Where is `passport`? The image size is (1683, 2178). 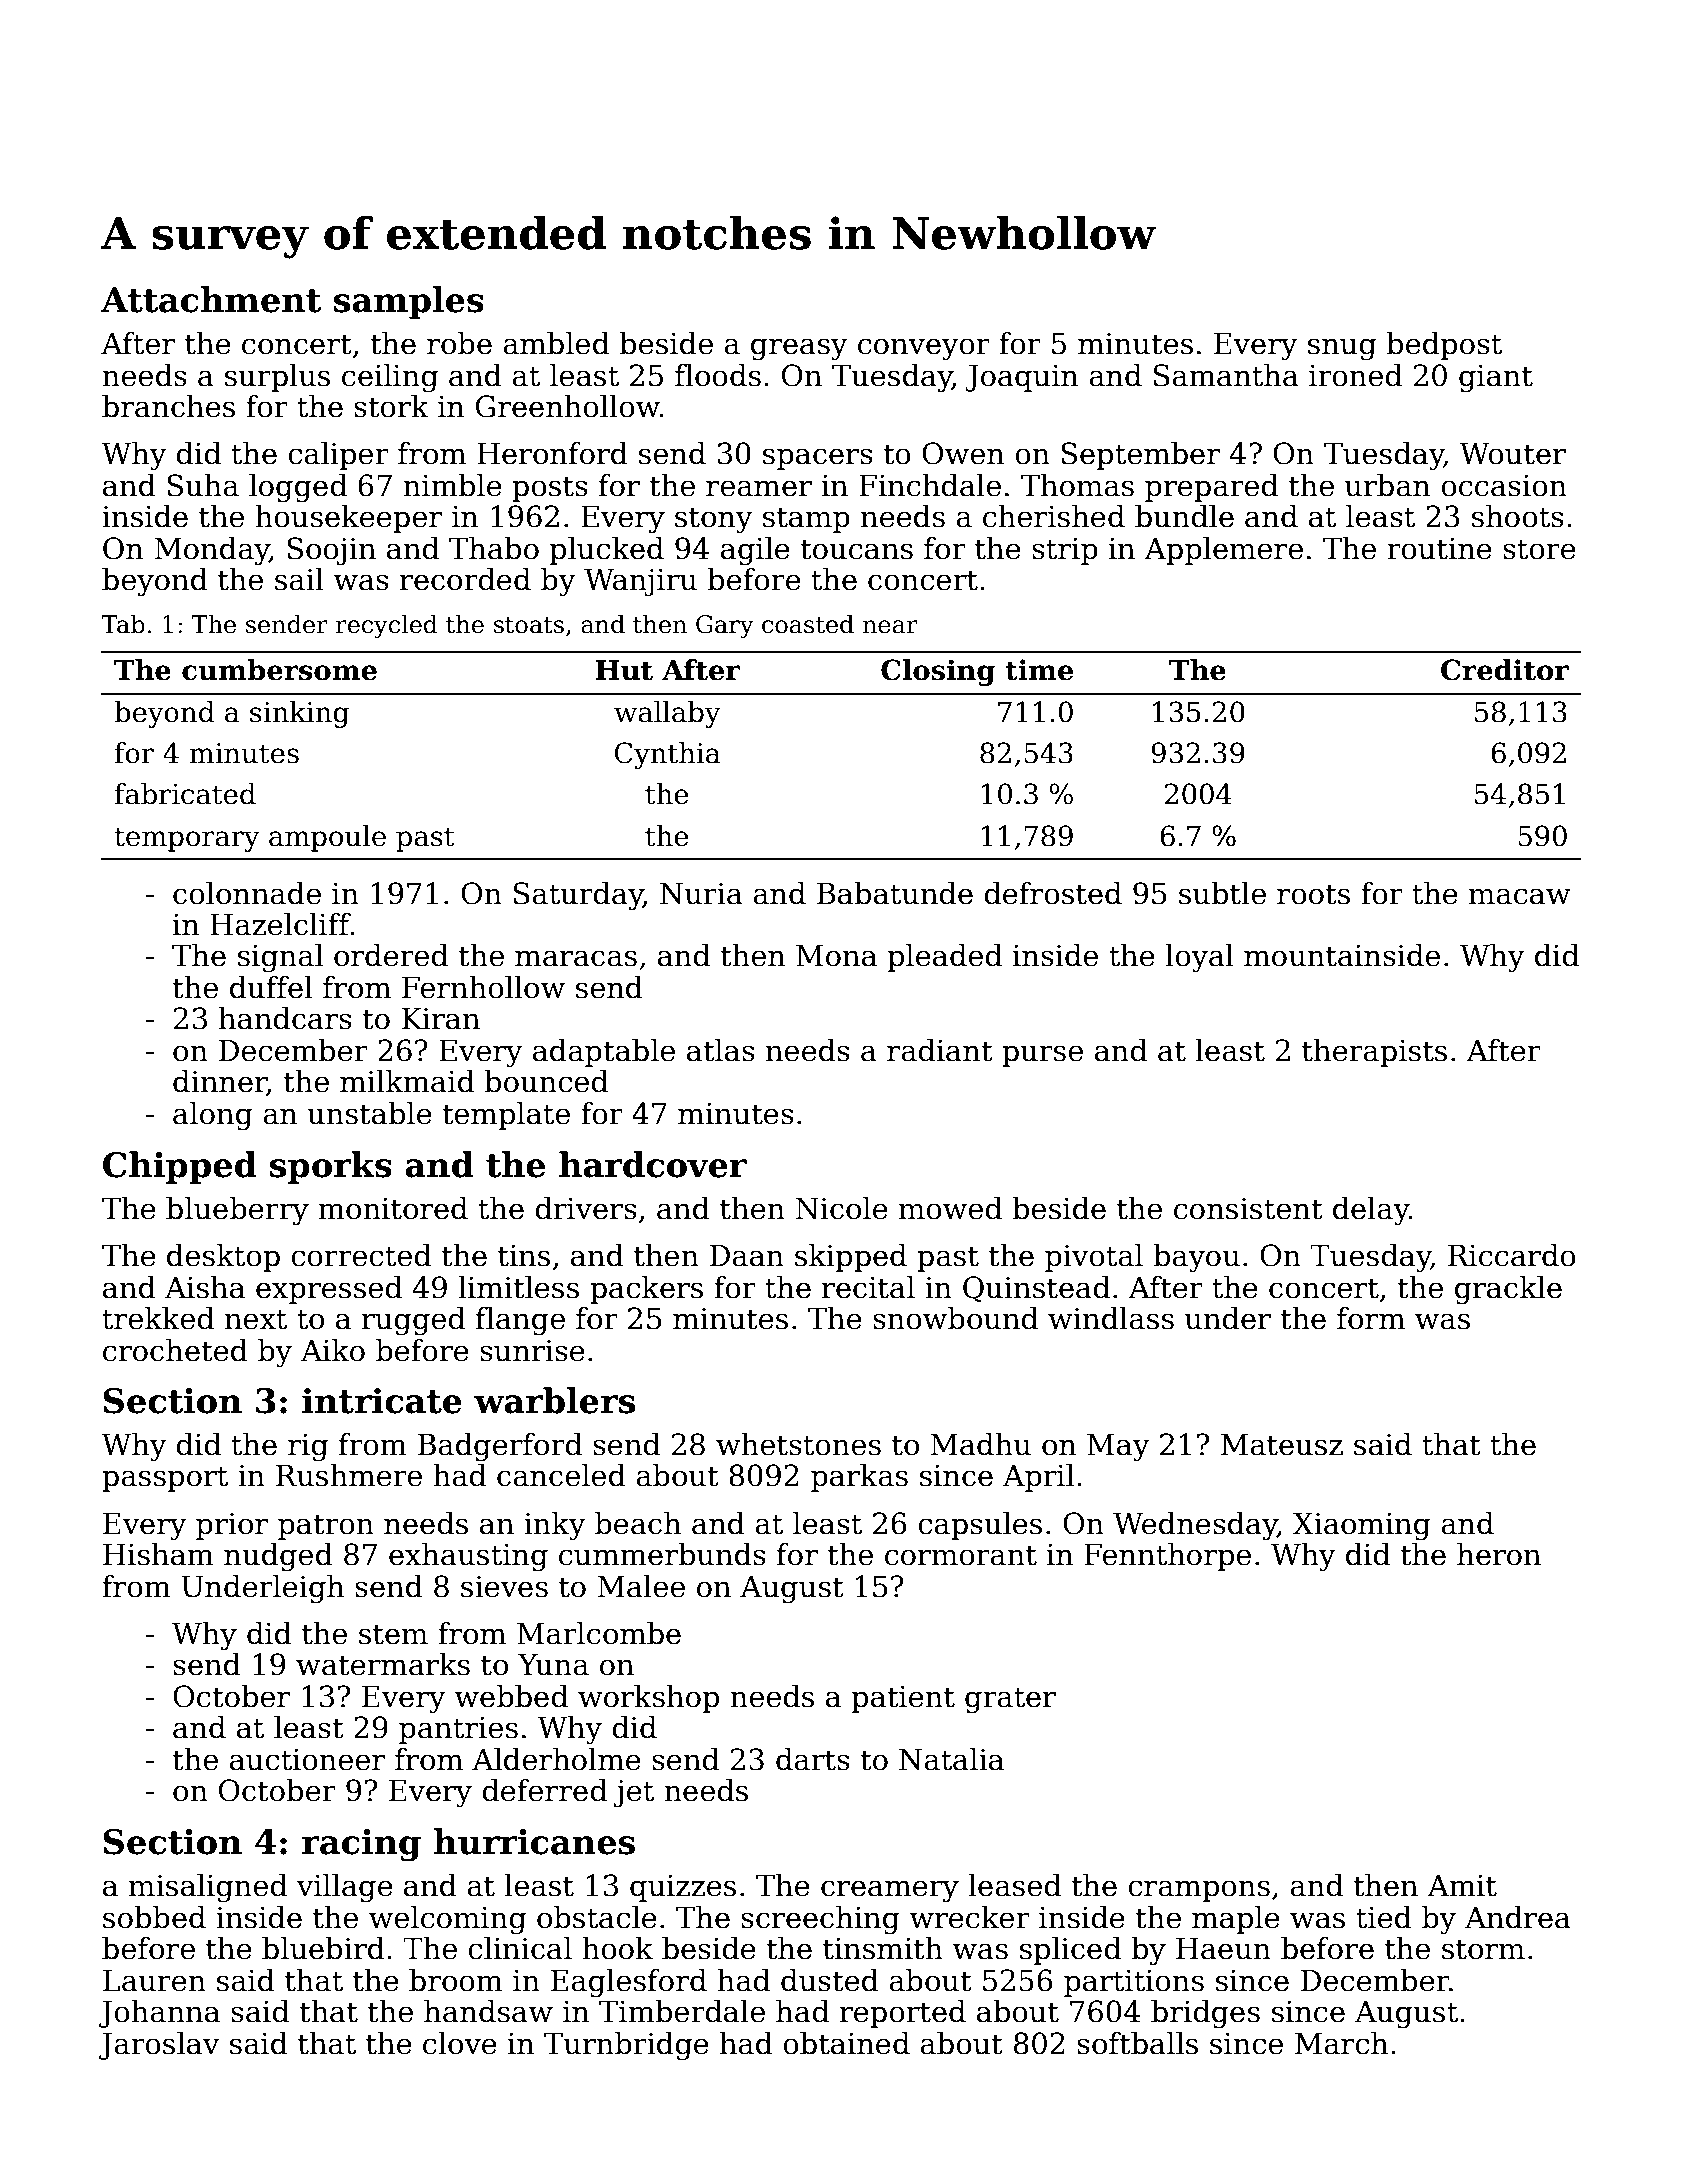
passport is located at coordinates (165, 1479).
